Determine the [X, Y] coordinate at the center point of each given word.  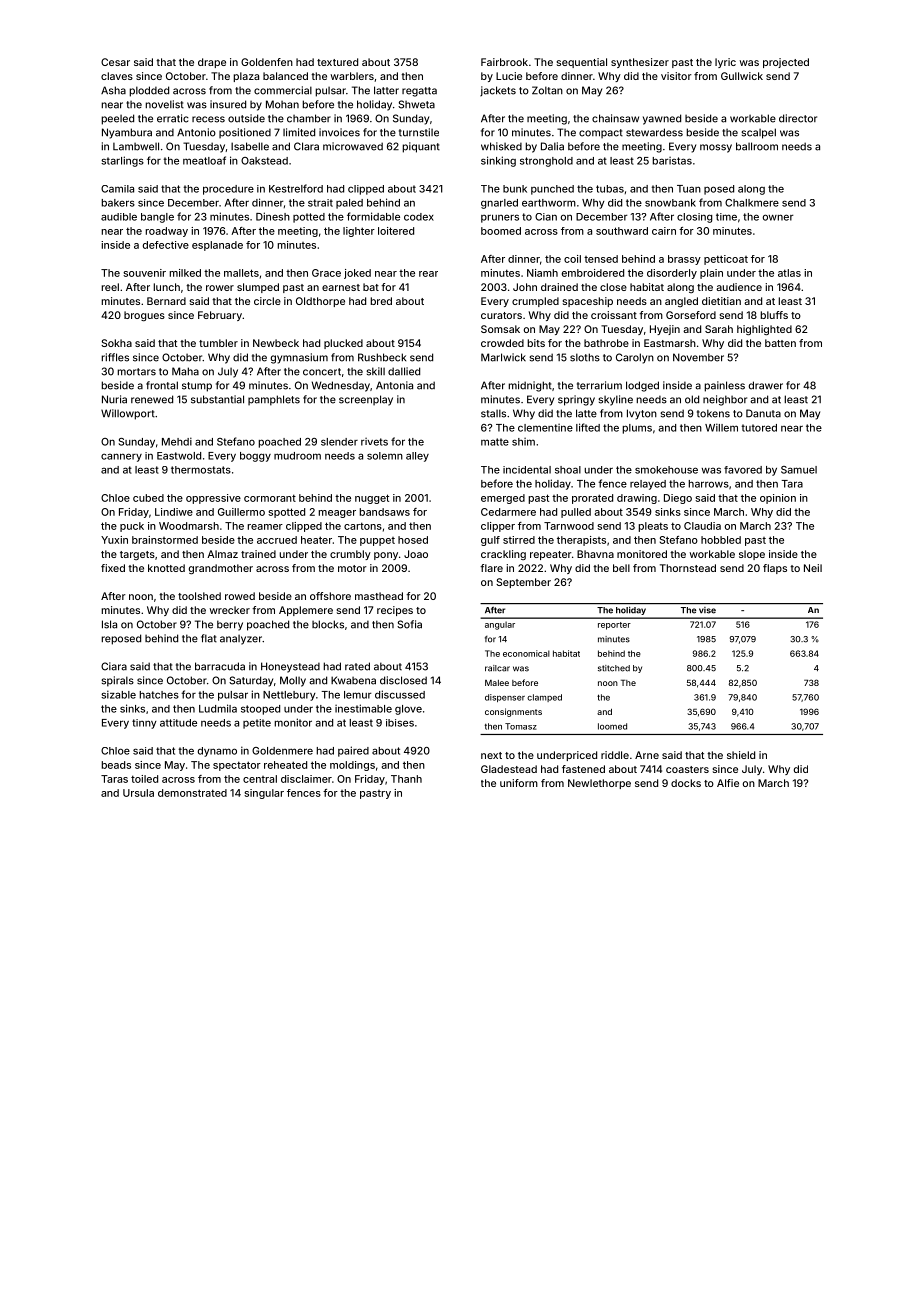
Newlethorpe [599, 784]
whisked [501, 146]
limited [299, 132]
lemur [358, 695]
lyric [725, 63]
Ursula [138, 793]
